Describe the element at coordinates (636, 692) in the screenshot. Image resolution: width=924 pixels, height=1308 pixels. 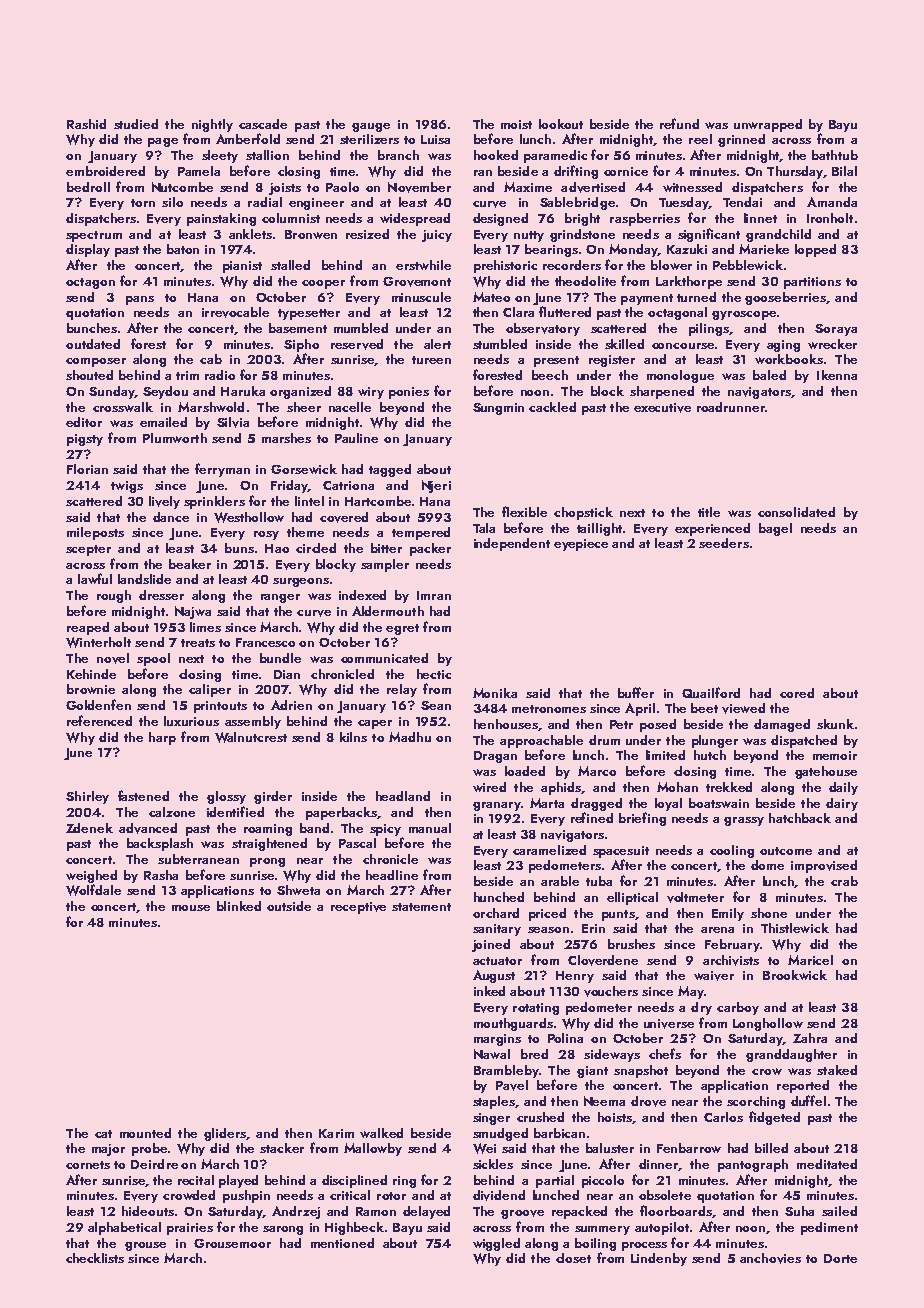
I see `buffer` at that location.
